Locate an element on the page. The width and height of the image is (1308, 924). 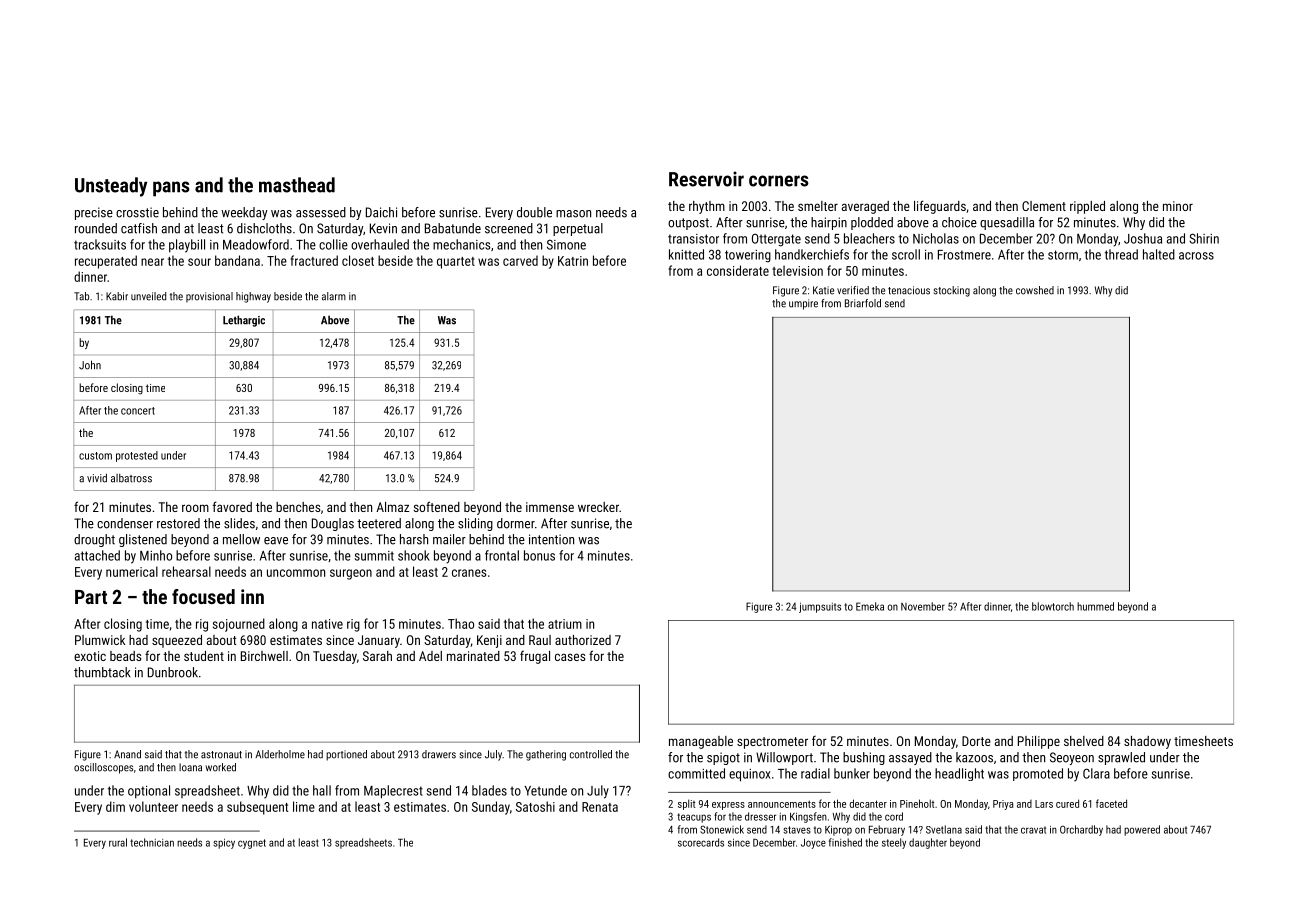
thumbtack is located at coordinates (102, 672).
